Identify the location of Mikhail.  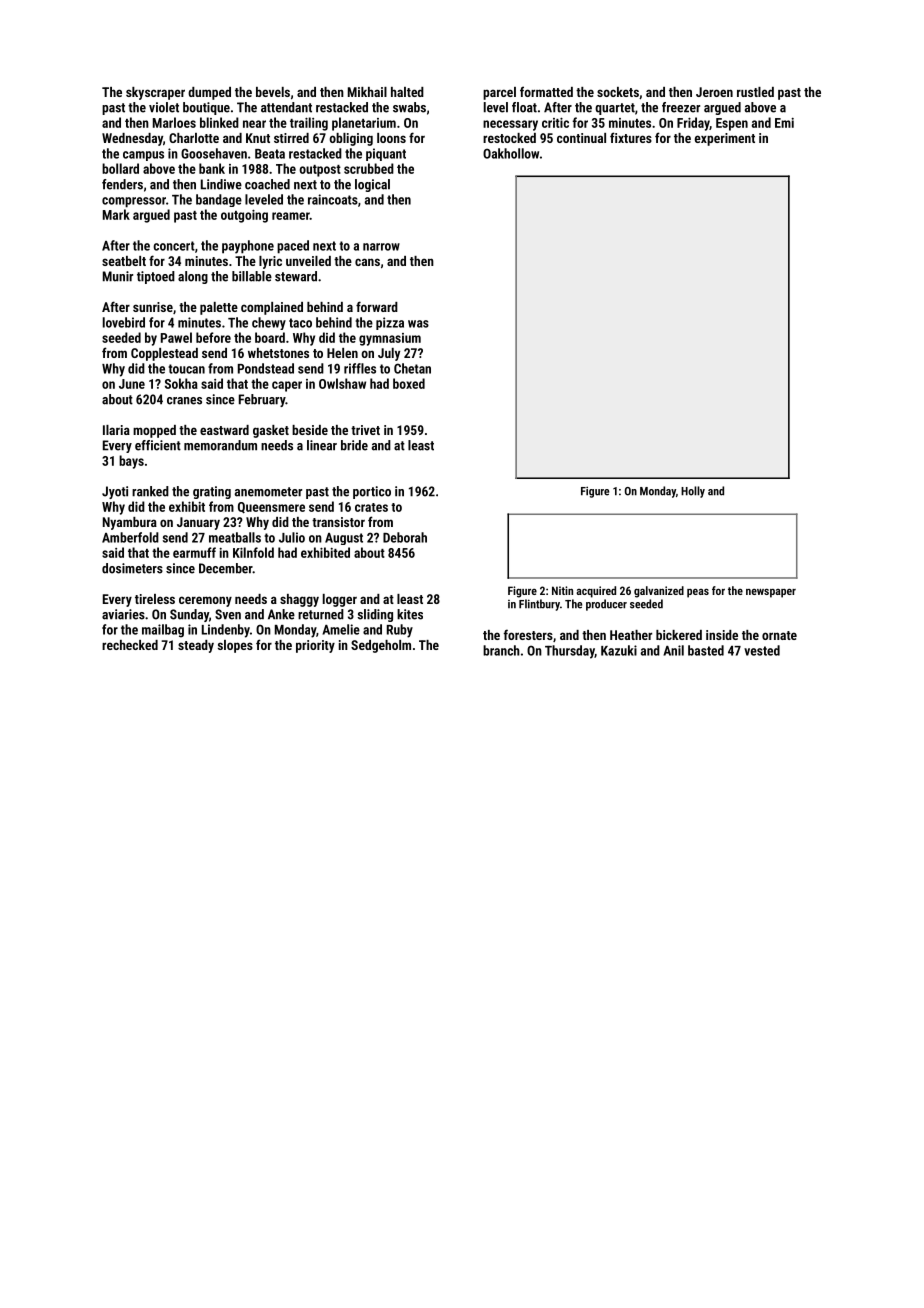
(367, 92).
